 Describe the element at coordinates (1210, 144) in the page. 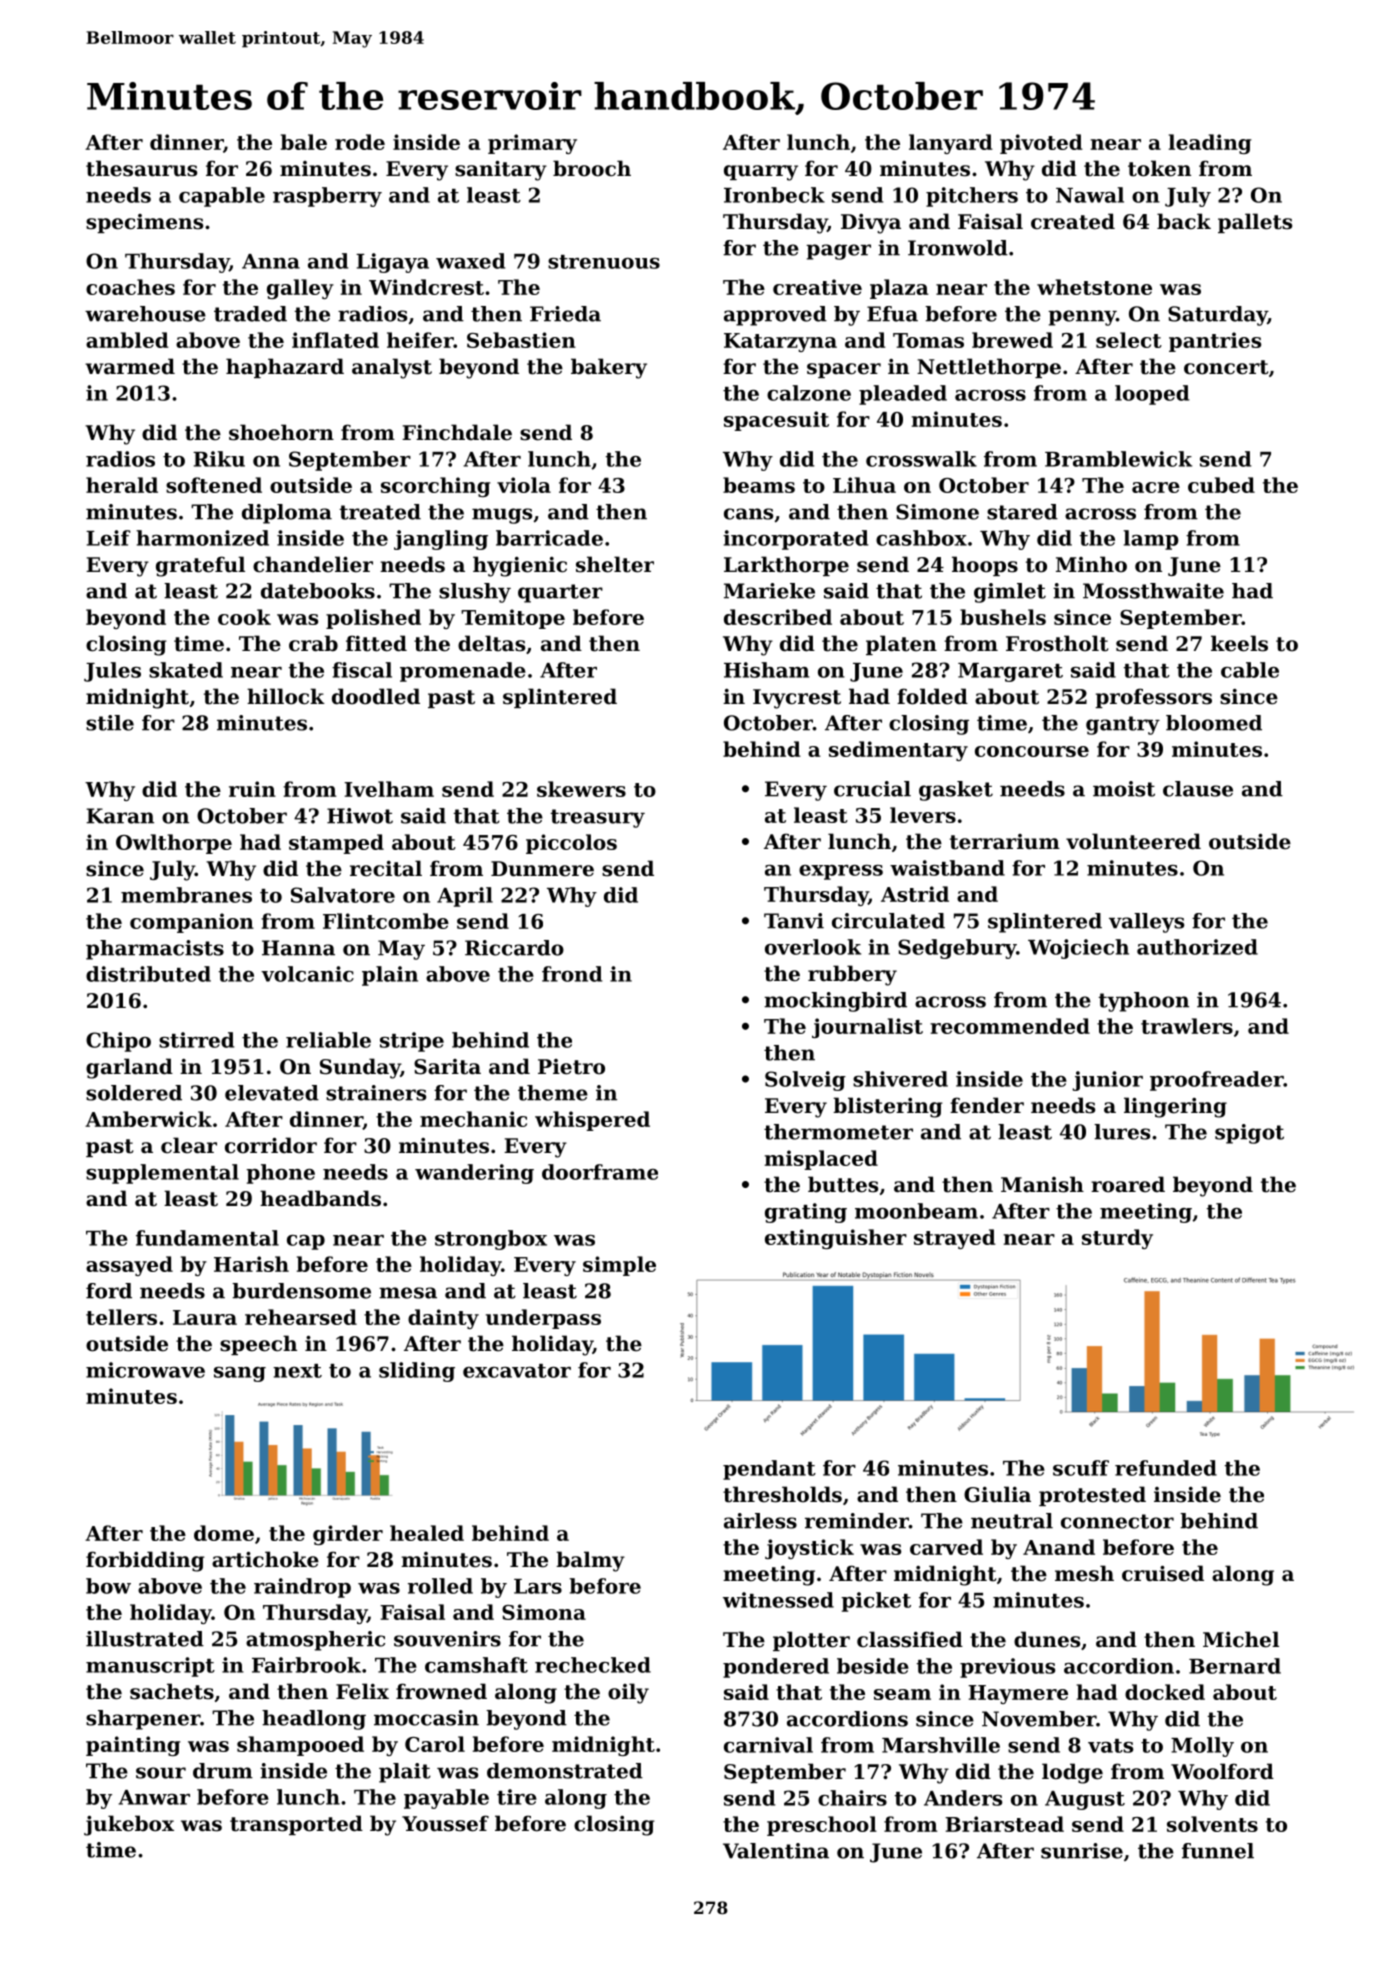

I see `leading` at that location.
